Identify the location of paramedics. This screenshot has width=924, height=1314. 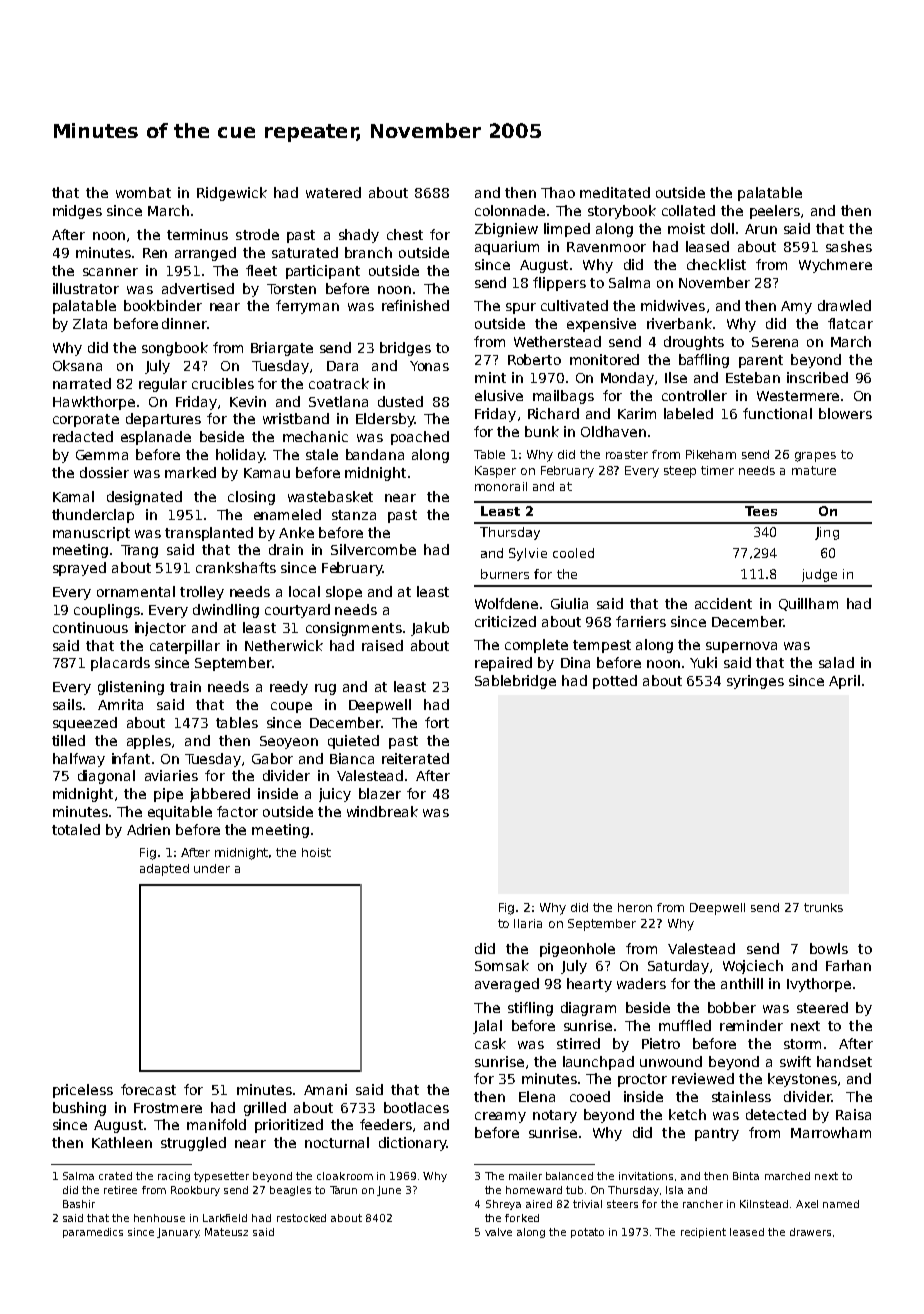
(93, 1233).
